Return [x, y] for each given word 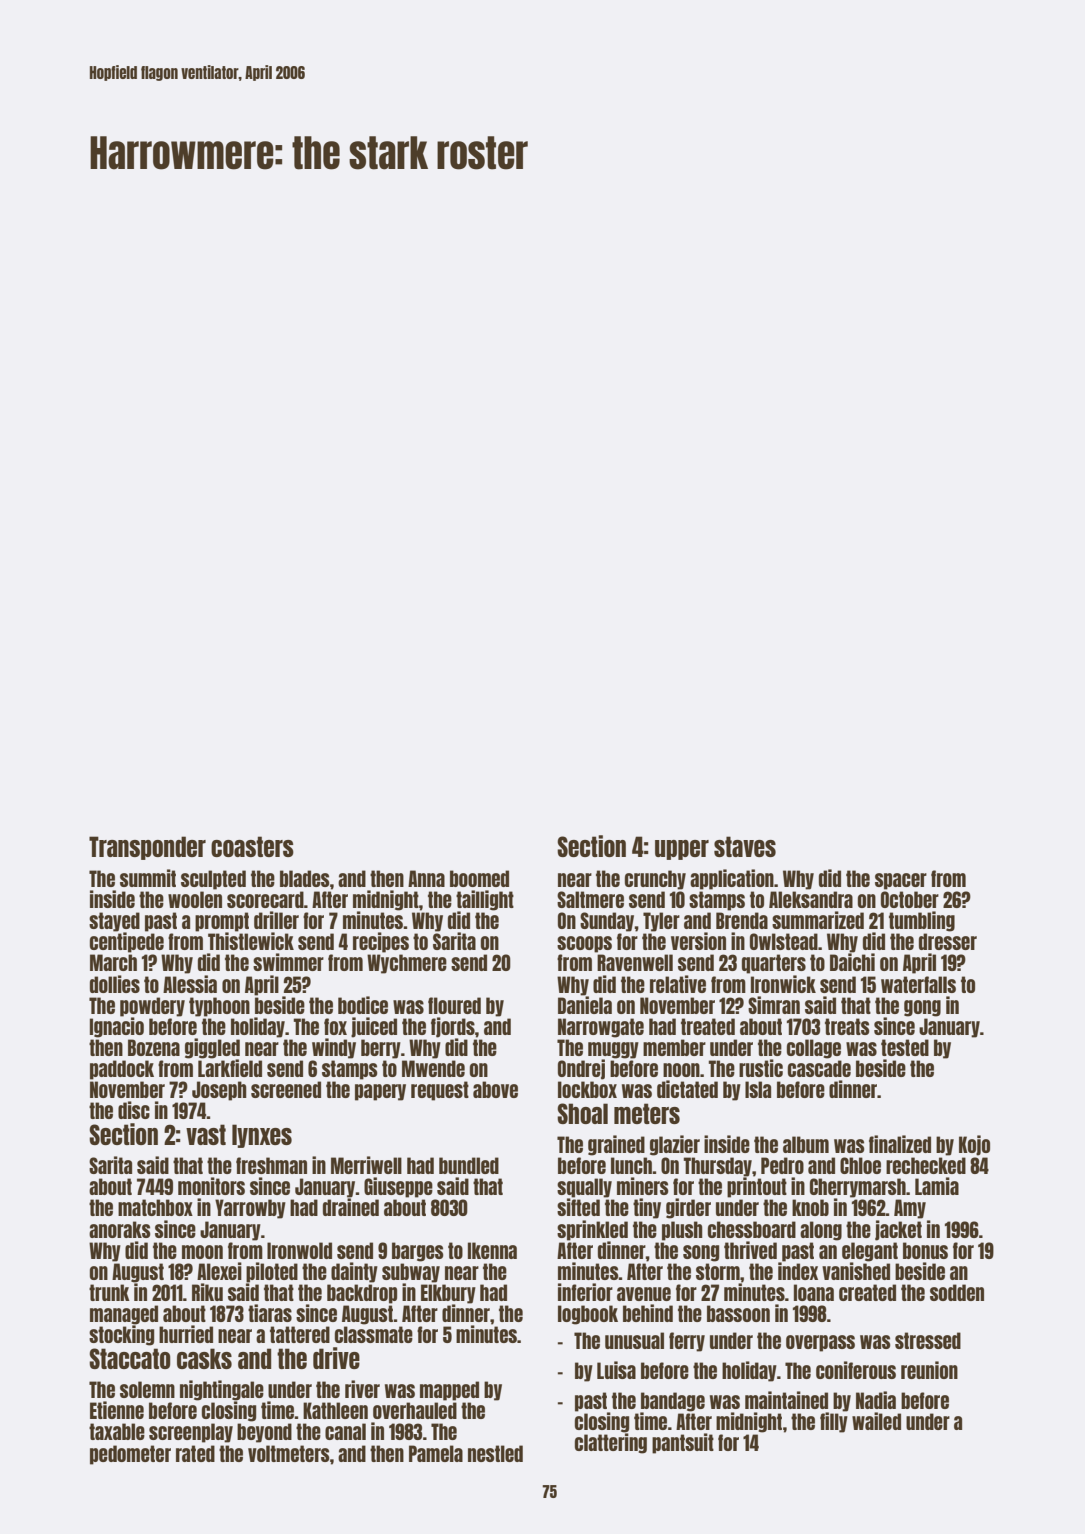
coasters [252, 846]
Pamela [436, 1453]
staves [745, 846]
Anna [426, 878]
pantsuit [683, 1443]
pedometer [130, 1455]
